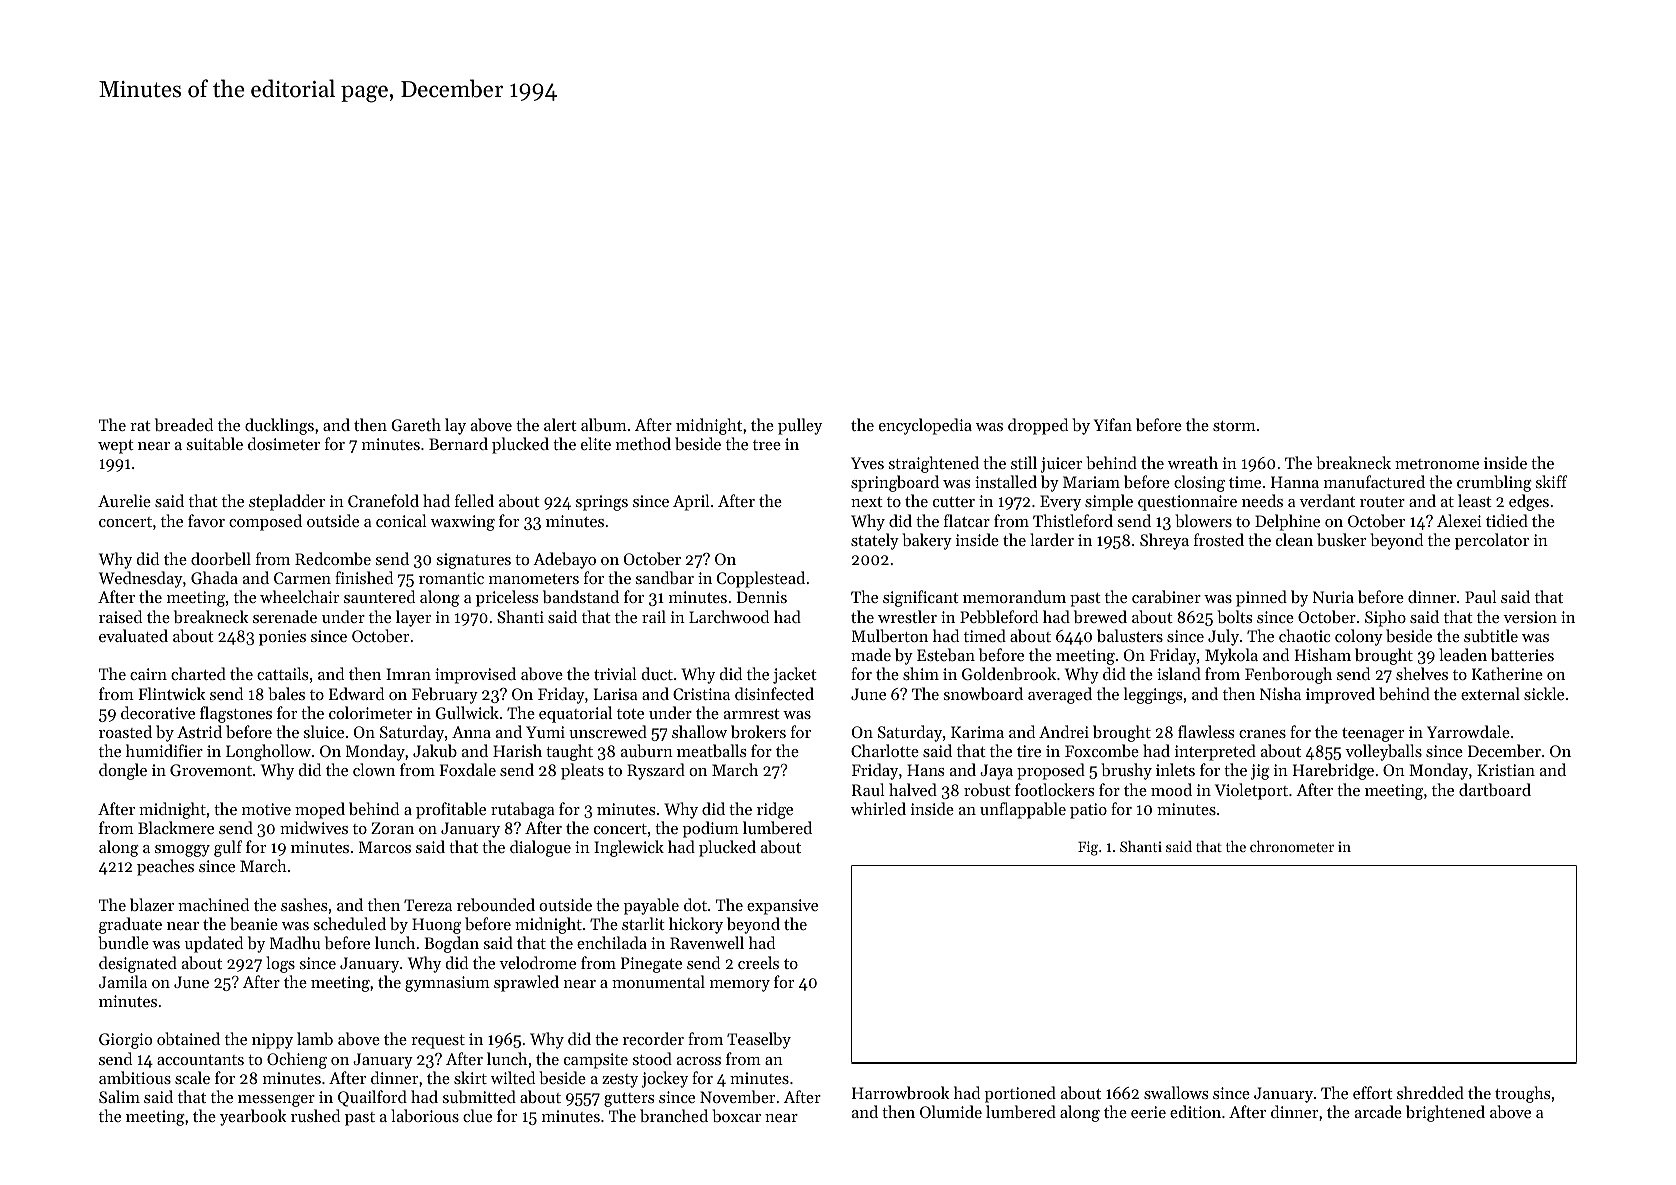 The image size is (1676, 1185). What do you see at coordinates (1544, 693) in the image?
I see `sickle` at bounding box center [1544, 693].
